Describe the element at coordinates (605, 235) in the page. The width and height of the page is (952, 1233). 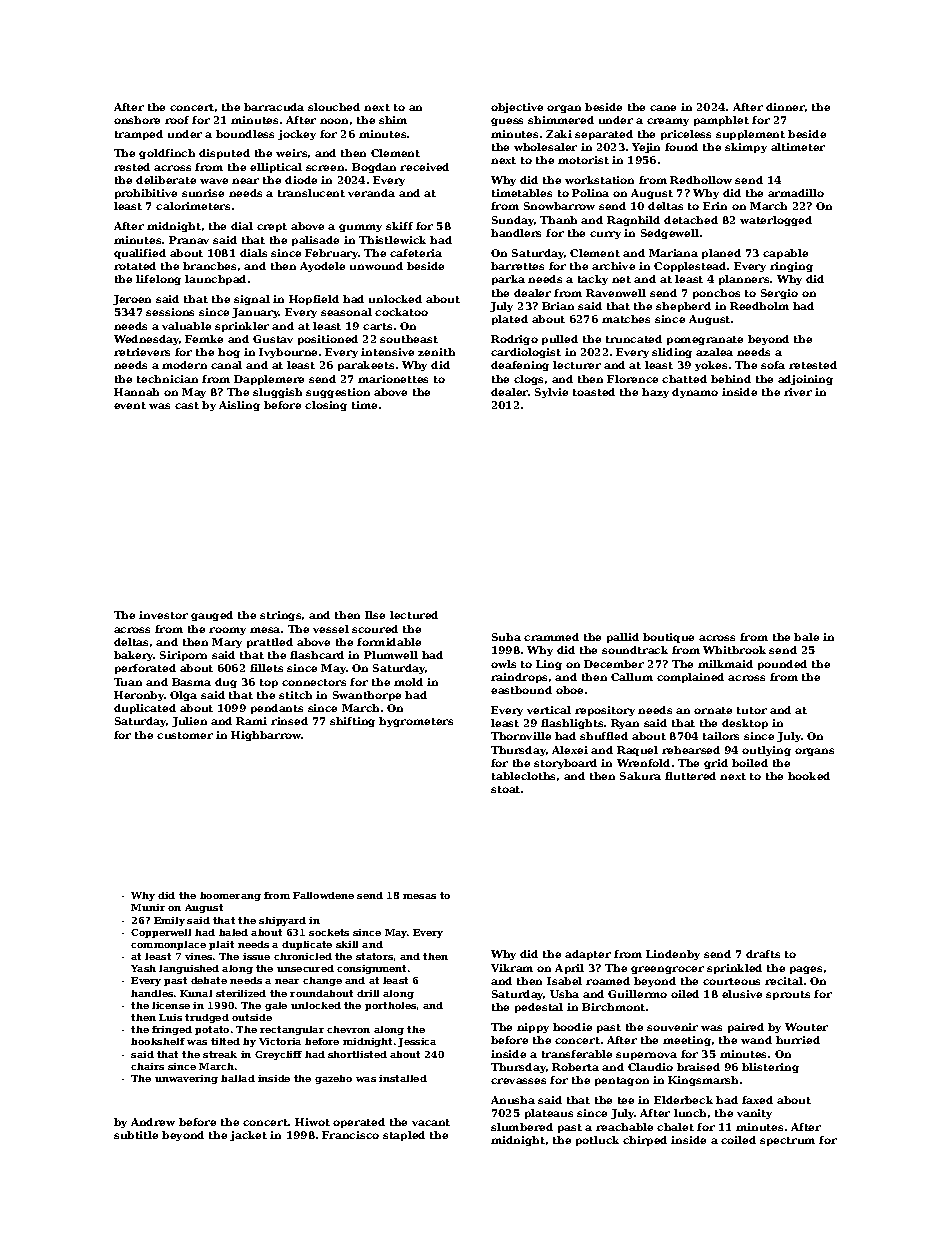
I see `curry` at that location.
